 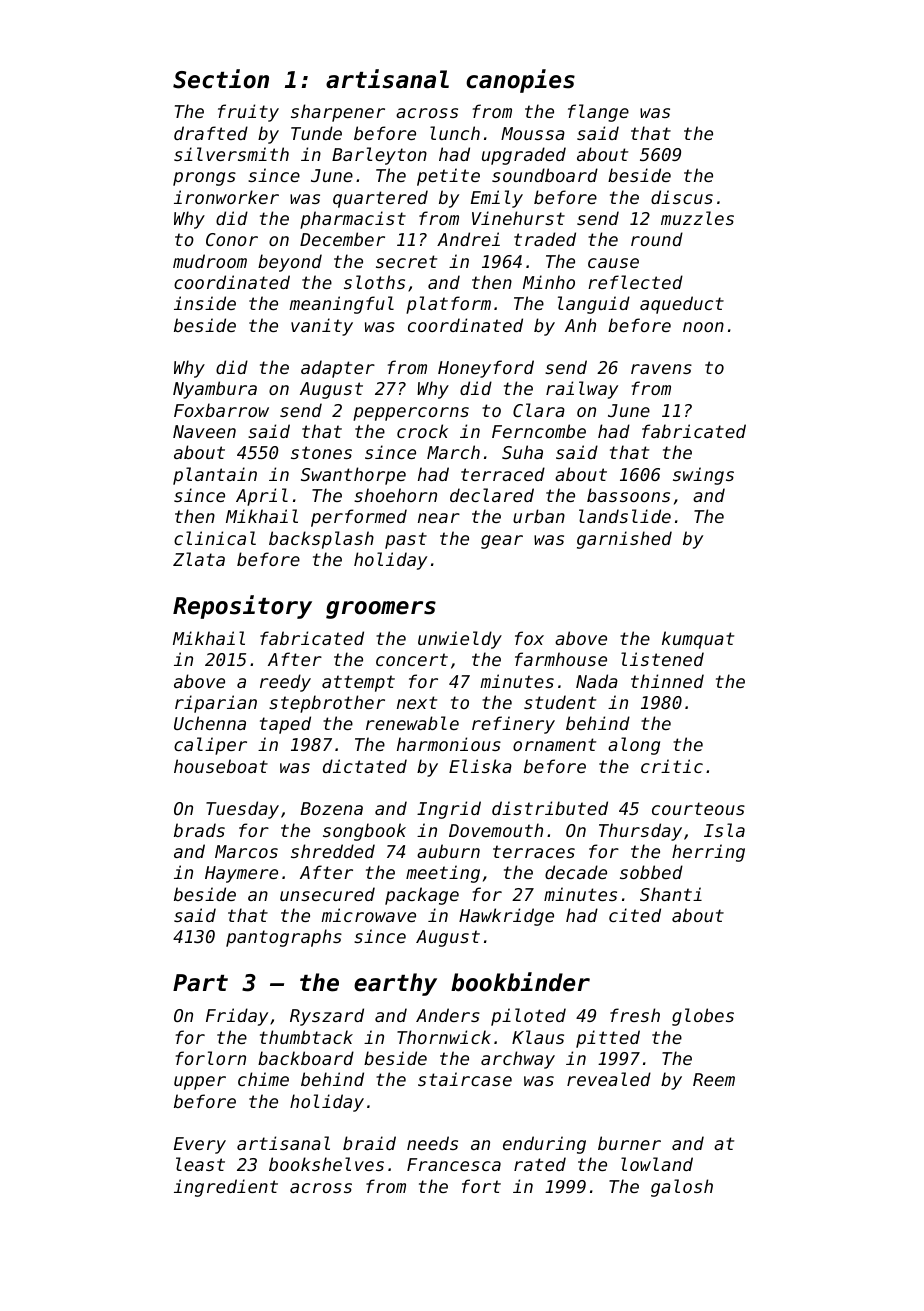 What do you see at coordinates (635, 915) in the screenshot?
I see `cited` at bounding box center [635, 915].
